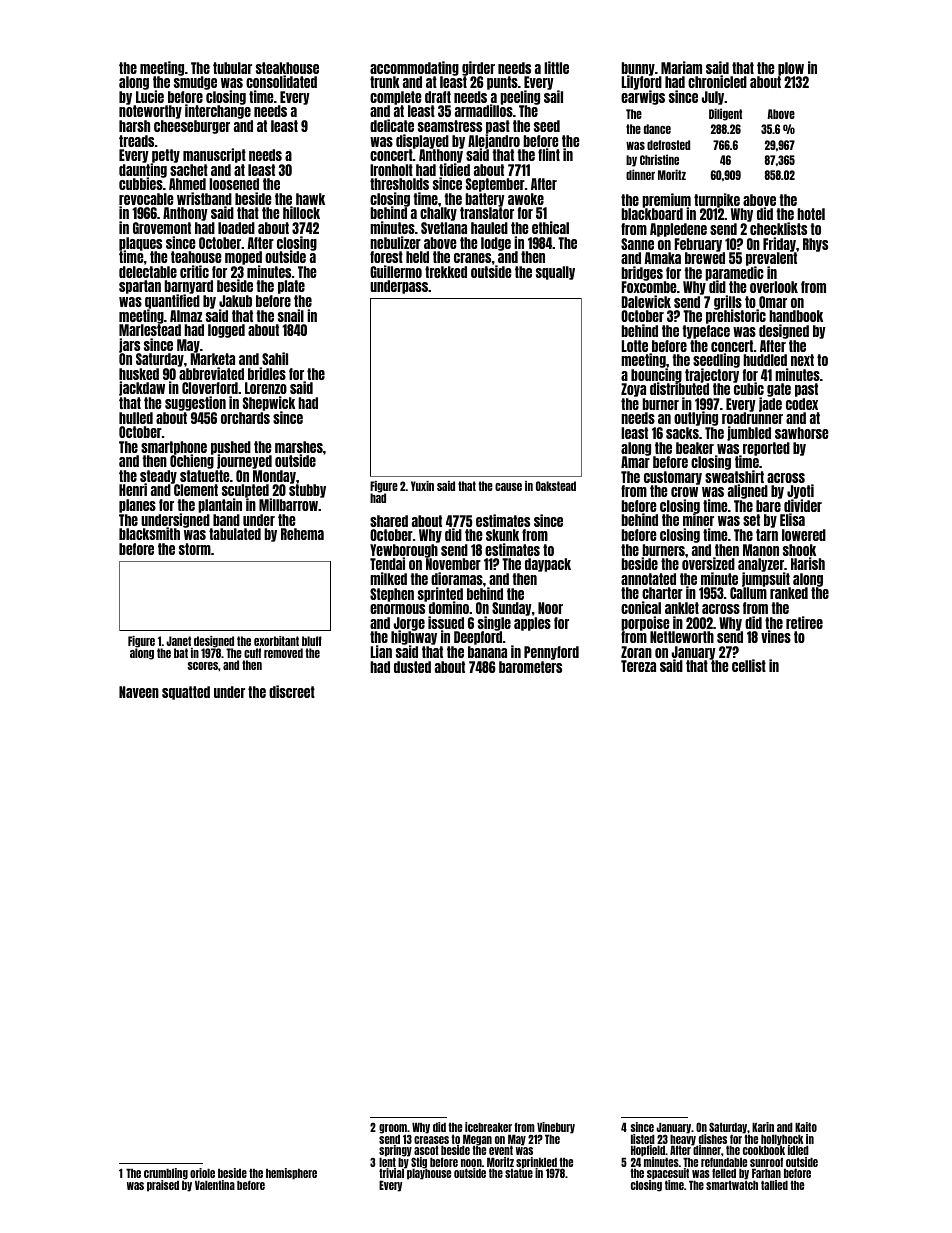 This screenshot has height=1233, width=952. Describe the element at coordinates (162, 228) in the screenshot. I see `Grovemont` at that location.
